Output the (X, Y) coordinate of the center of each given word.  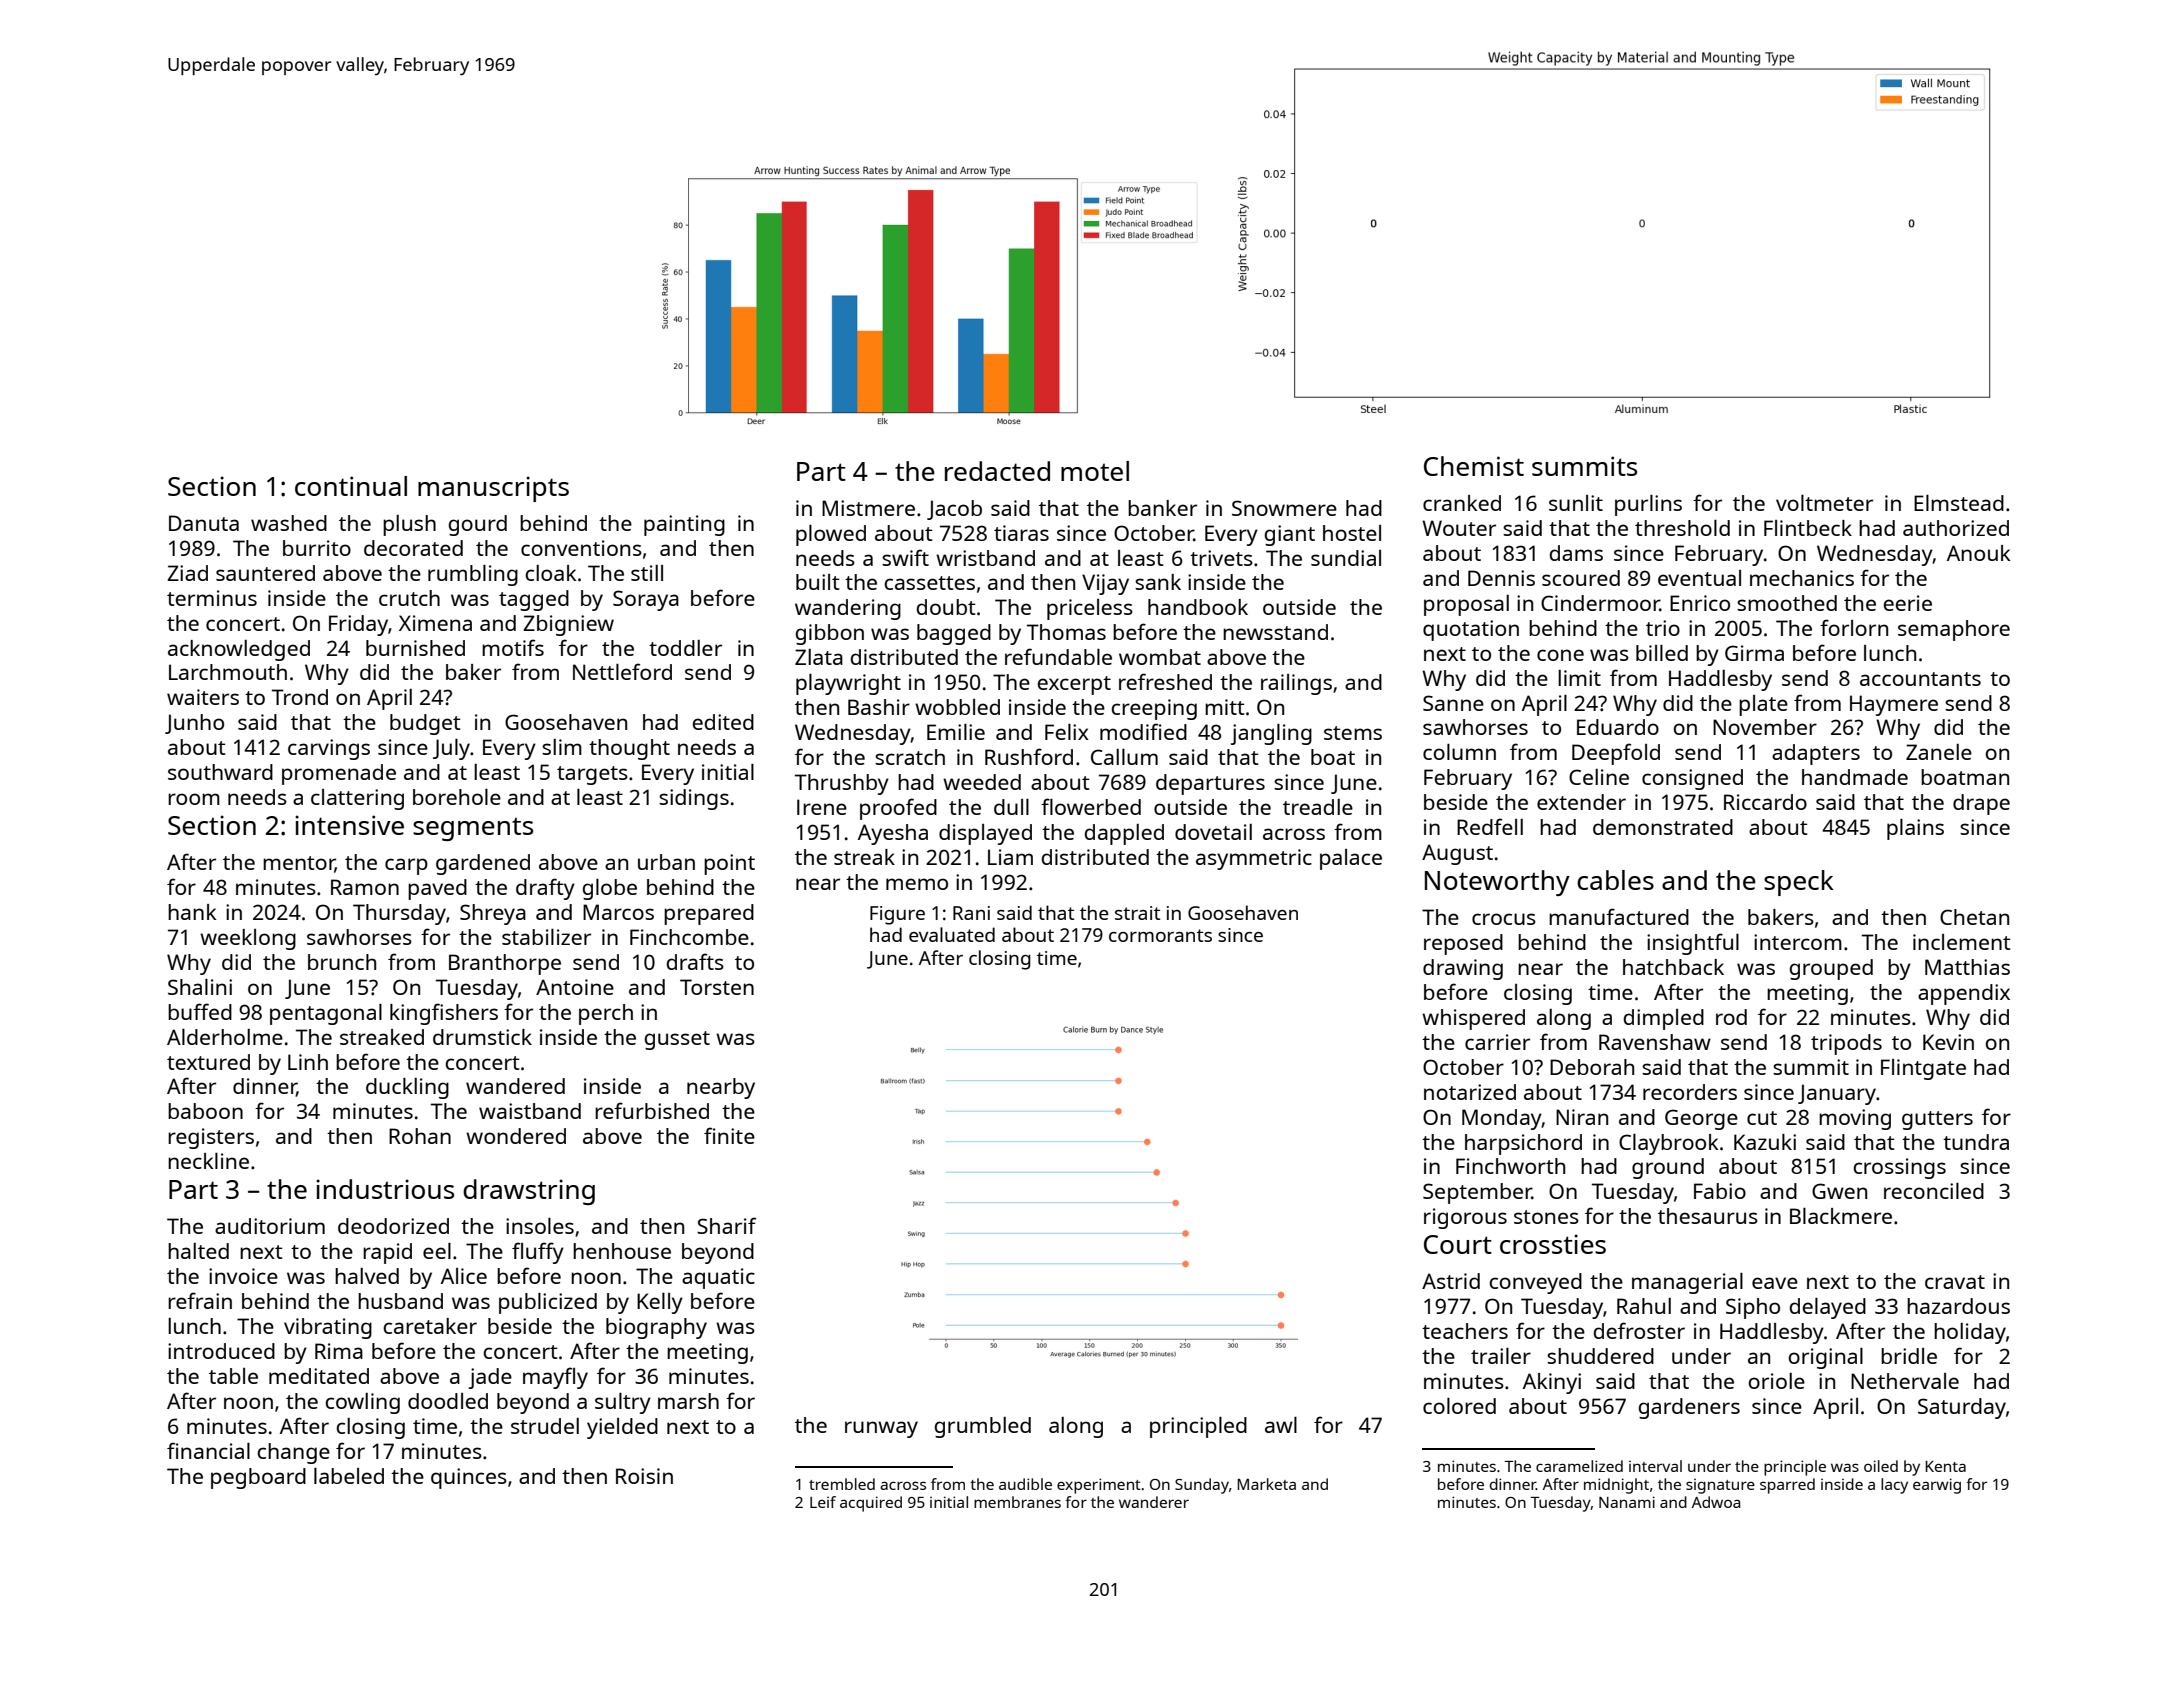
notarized (1470, 1092)
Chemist (1474, 466)
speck (1799, 883)
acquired (871, 1504)
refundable (1058, 656)
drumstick (482, 1037)
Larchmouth (228, 672)
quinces (469, 1478)
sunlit (1576, 503)
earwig (1937, 1486)
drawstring (529, 1192)
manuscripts (493, 489)
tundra (1976, 1142)
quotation (1471, 630)
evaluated (952, 934)
